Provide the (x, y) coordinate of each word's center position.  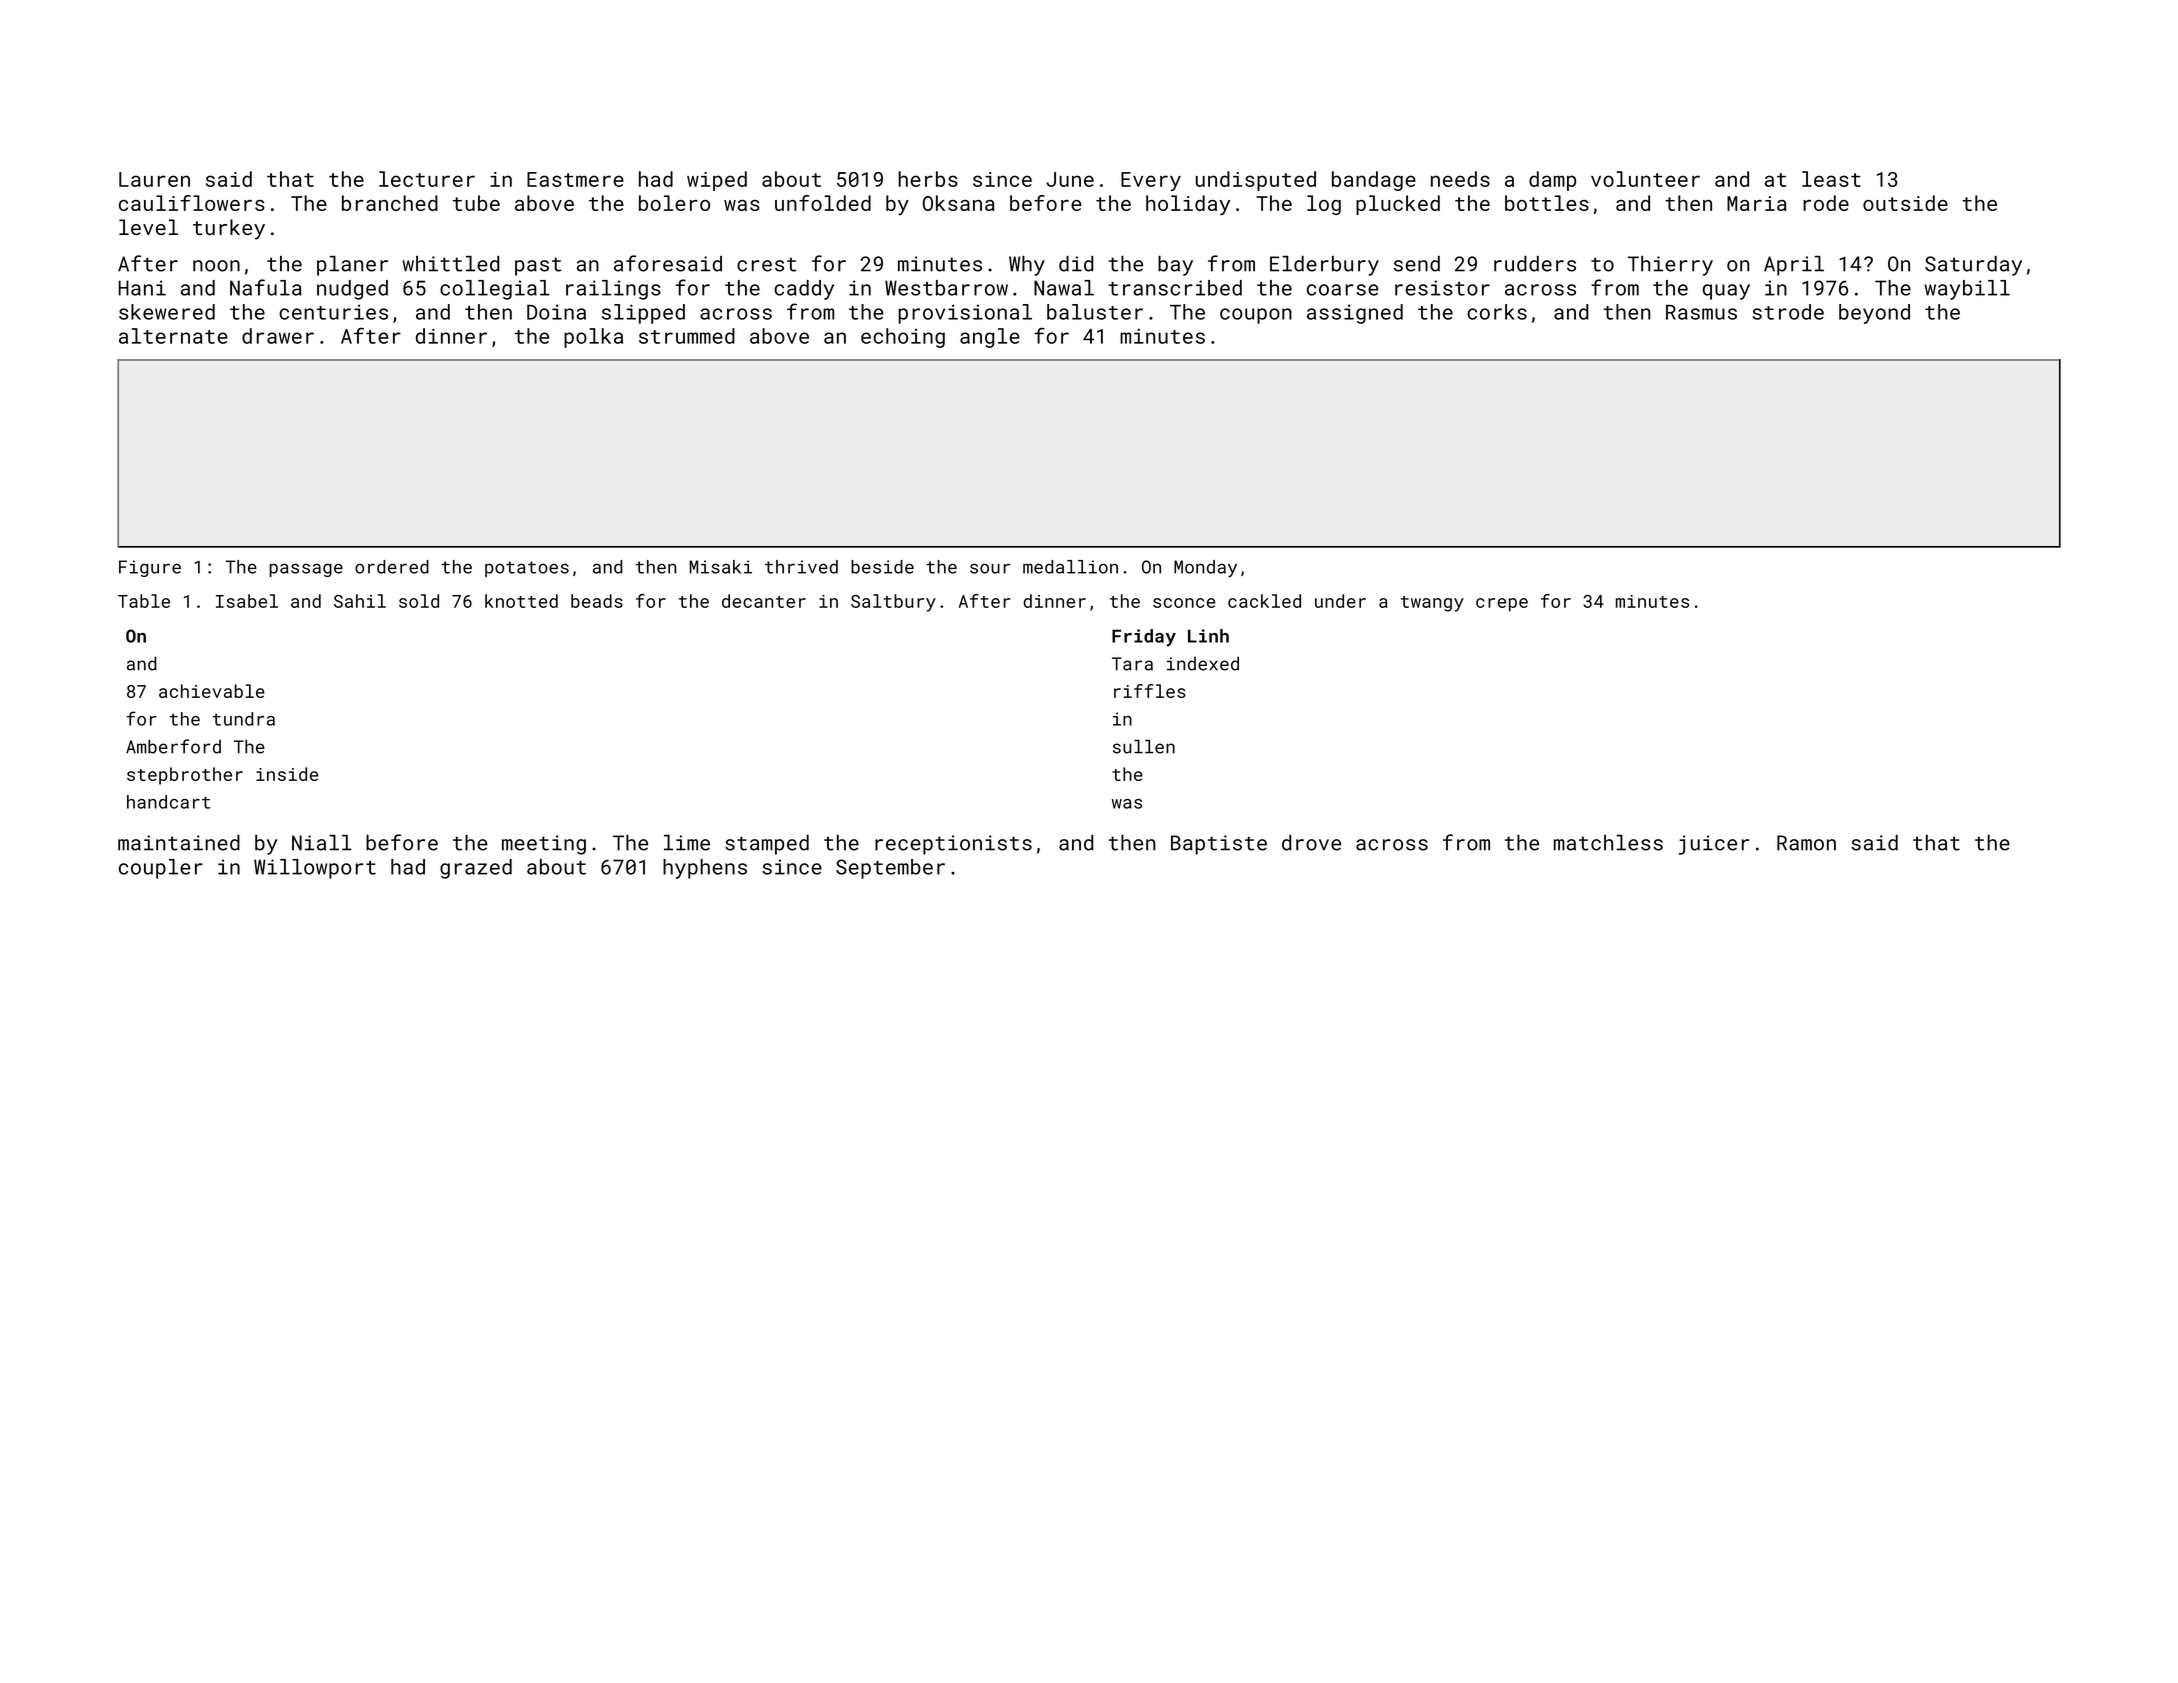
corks (1497, 312)
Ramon (1806, 843)
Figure (150, 568)
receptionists (953, 845)
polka (593, 338)
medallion (1070, 567)
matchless (1608, 842)
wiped (717, 181)
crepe (1502, 605)
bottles (1547, 203)
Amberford (173, 746)
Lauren (154, 179)
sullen (1144, 746)
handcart (168, 802)
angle (990, 338)
